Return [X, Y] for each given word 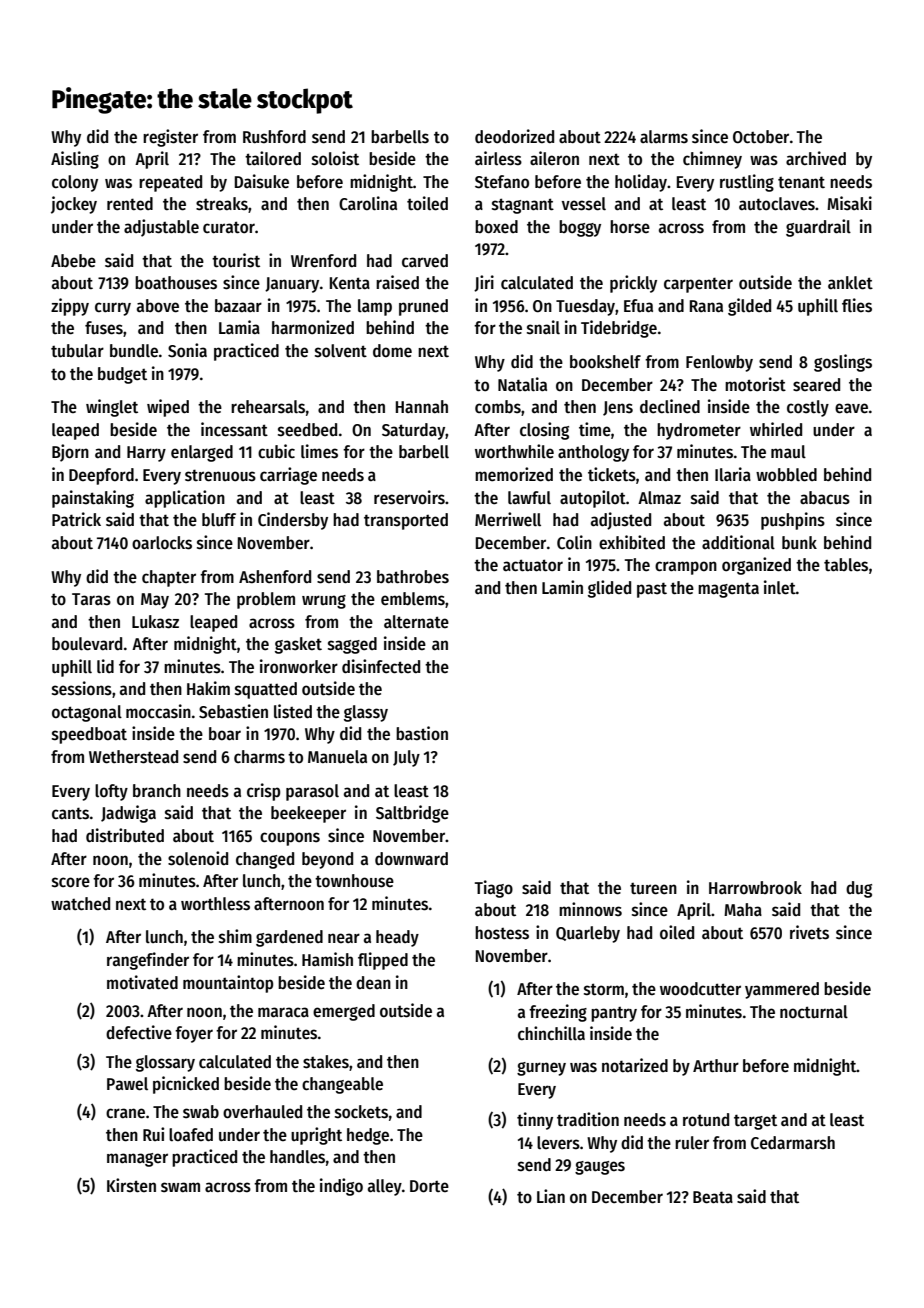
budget [122, 375]
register [170, 138]
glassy [366, 713]
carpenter [698, 285]
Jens [618, 408]
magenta [728, 590]
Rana [706, 306]
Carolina [368, 203]
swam [180, 1187]
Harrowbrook [755, 888]
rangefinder [148, 961]
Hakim [208, 688]
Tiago [494, 889]
